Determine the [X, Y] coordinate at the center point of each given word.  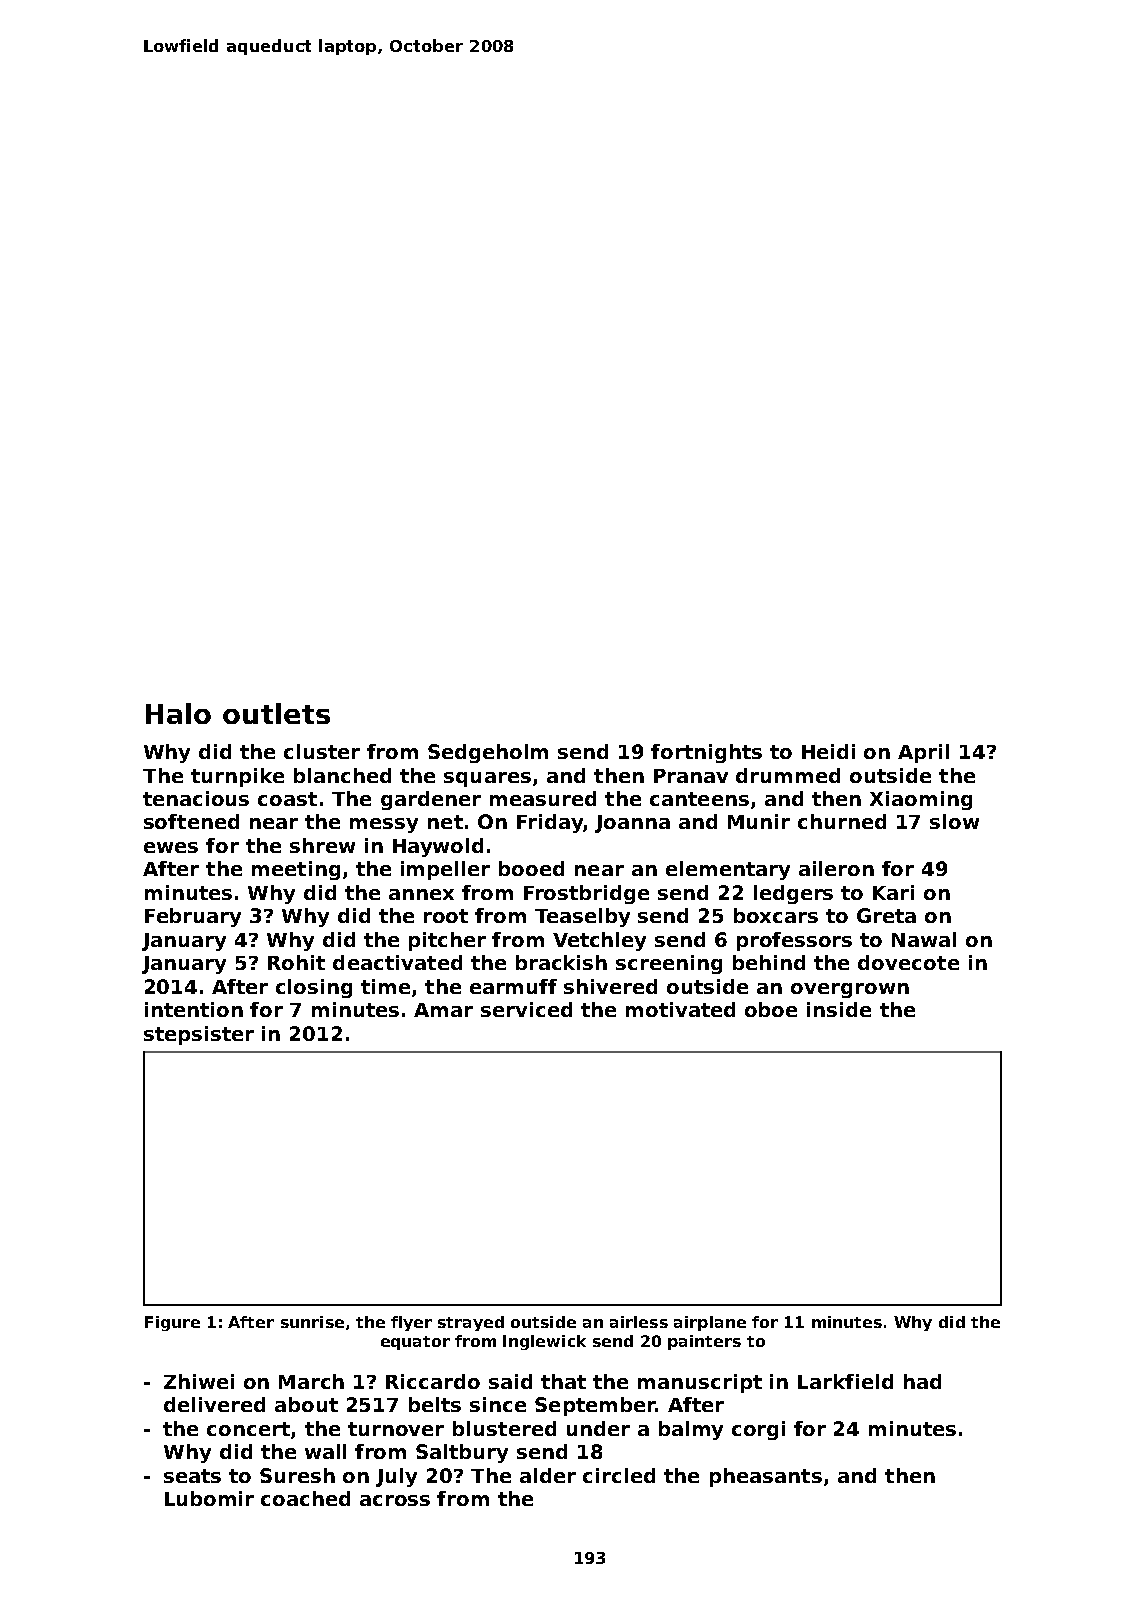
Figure [172, 1323]
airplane [710, 1323]
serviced [526, 1009]
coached [305, 1498]
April [923, 753]
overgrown [850, 990]
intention [194, 1009]
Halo [178, 713]
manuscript [700, 1383]
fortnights [706, 753]
